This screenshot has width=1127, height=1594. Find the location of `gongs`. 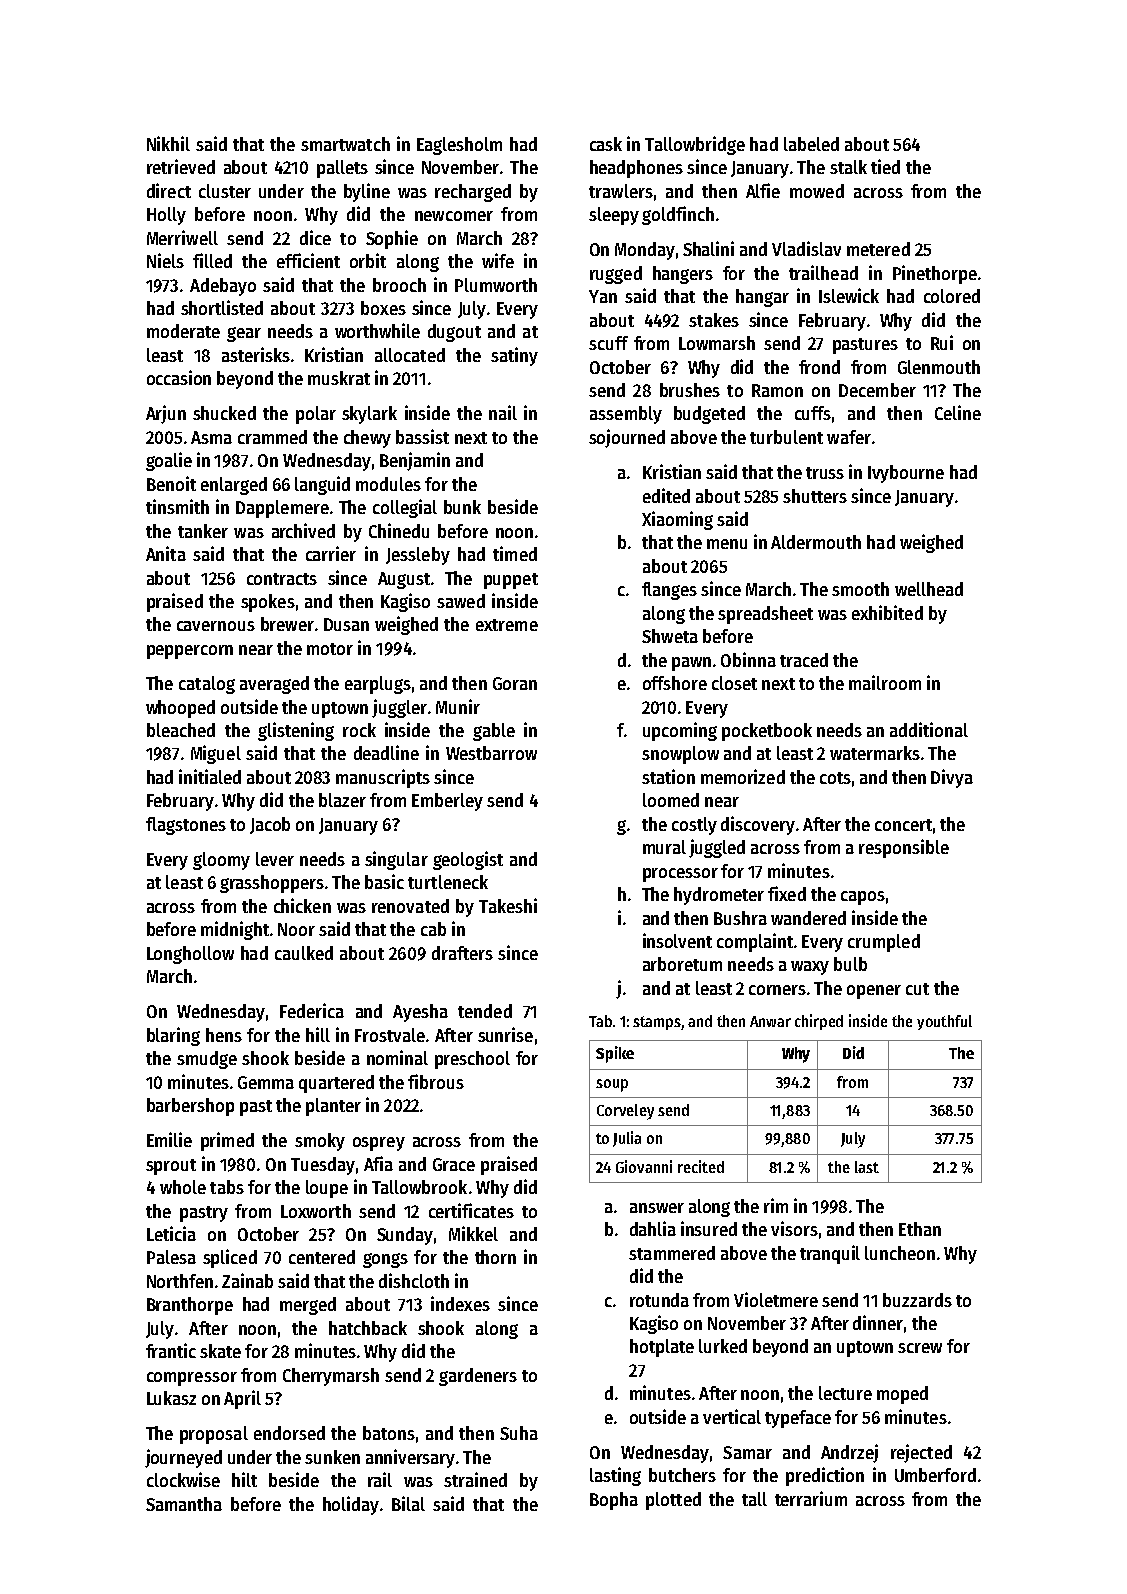

gongs is located at coordinates (385, 1260).
